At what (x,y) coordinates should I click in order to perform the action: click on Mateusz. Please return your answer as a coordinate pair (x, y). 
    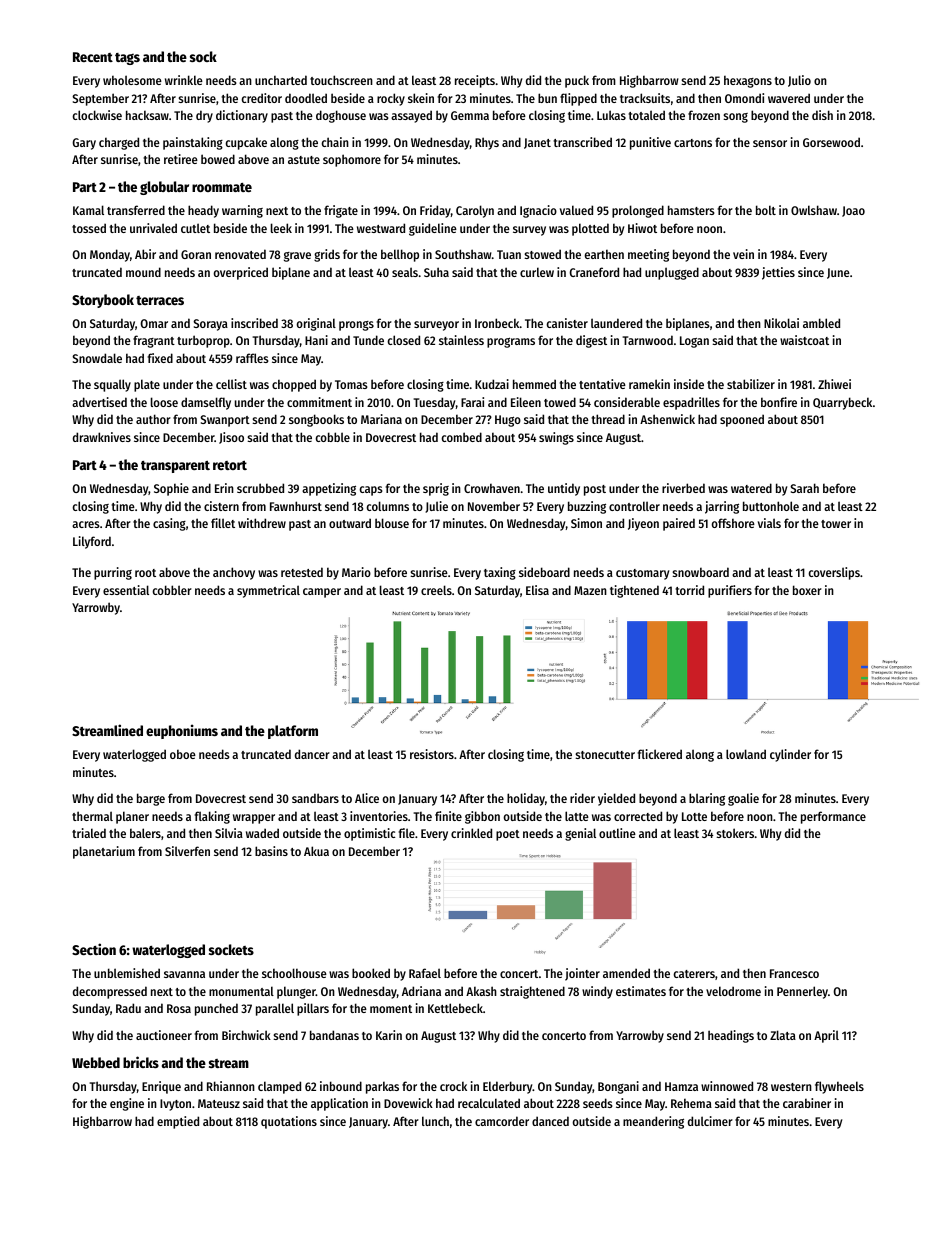
    Looking at the image, I should click on (219, 1103).
